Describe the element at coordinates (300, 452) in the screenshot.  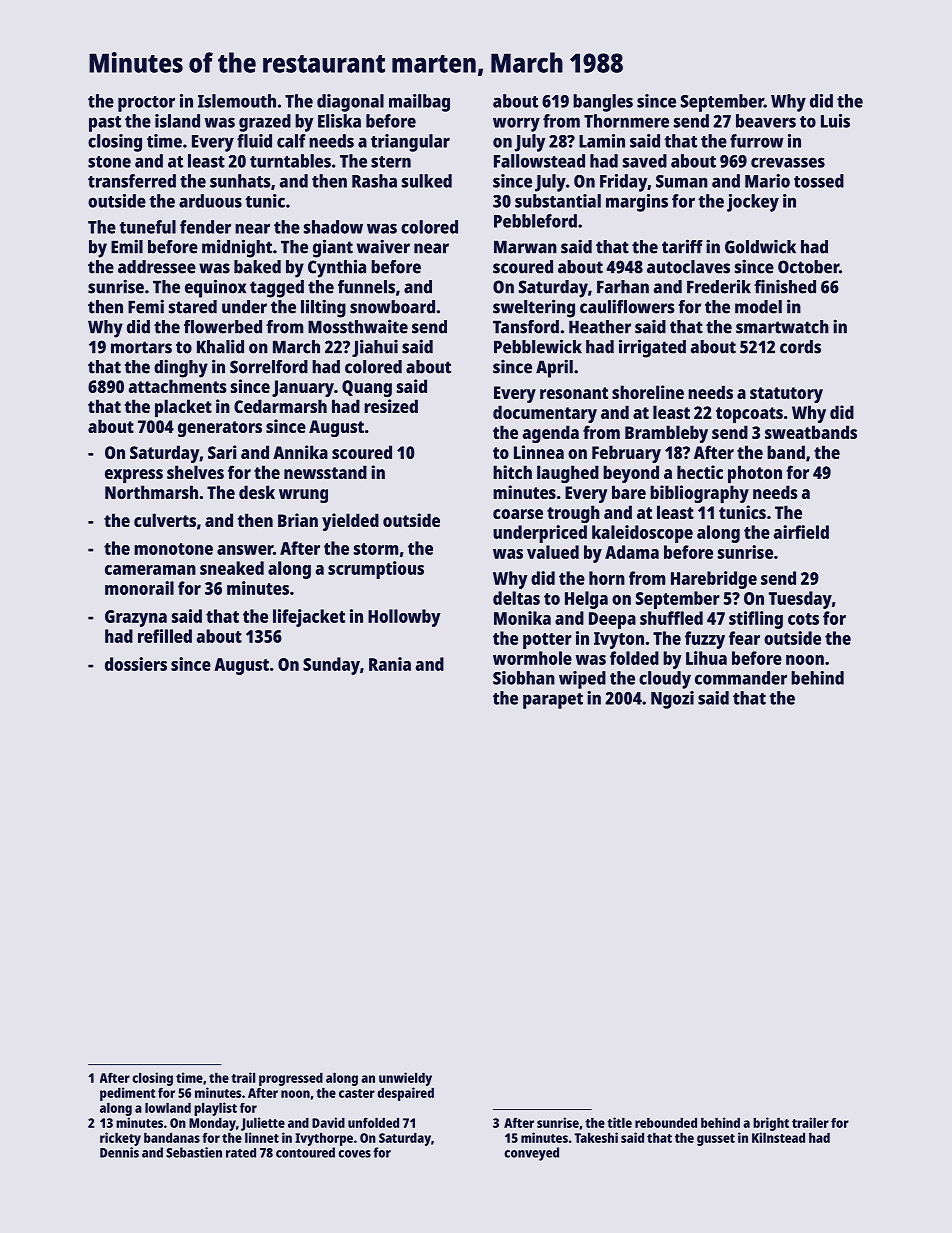
I see `Annika` at that location.
